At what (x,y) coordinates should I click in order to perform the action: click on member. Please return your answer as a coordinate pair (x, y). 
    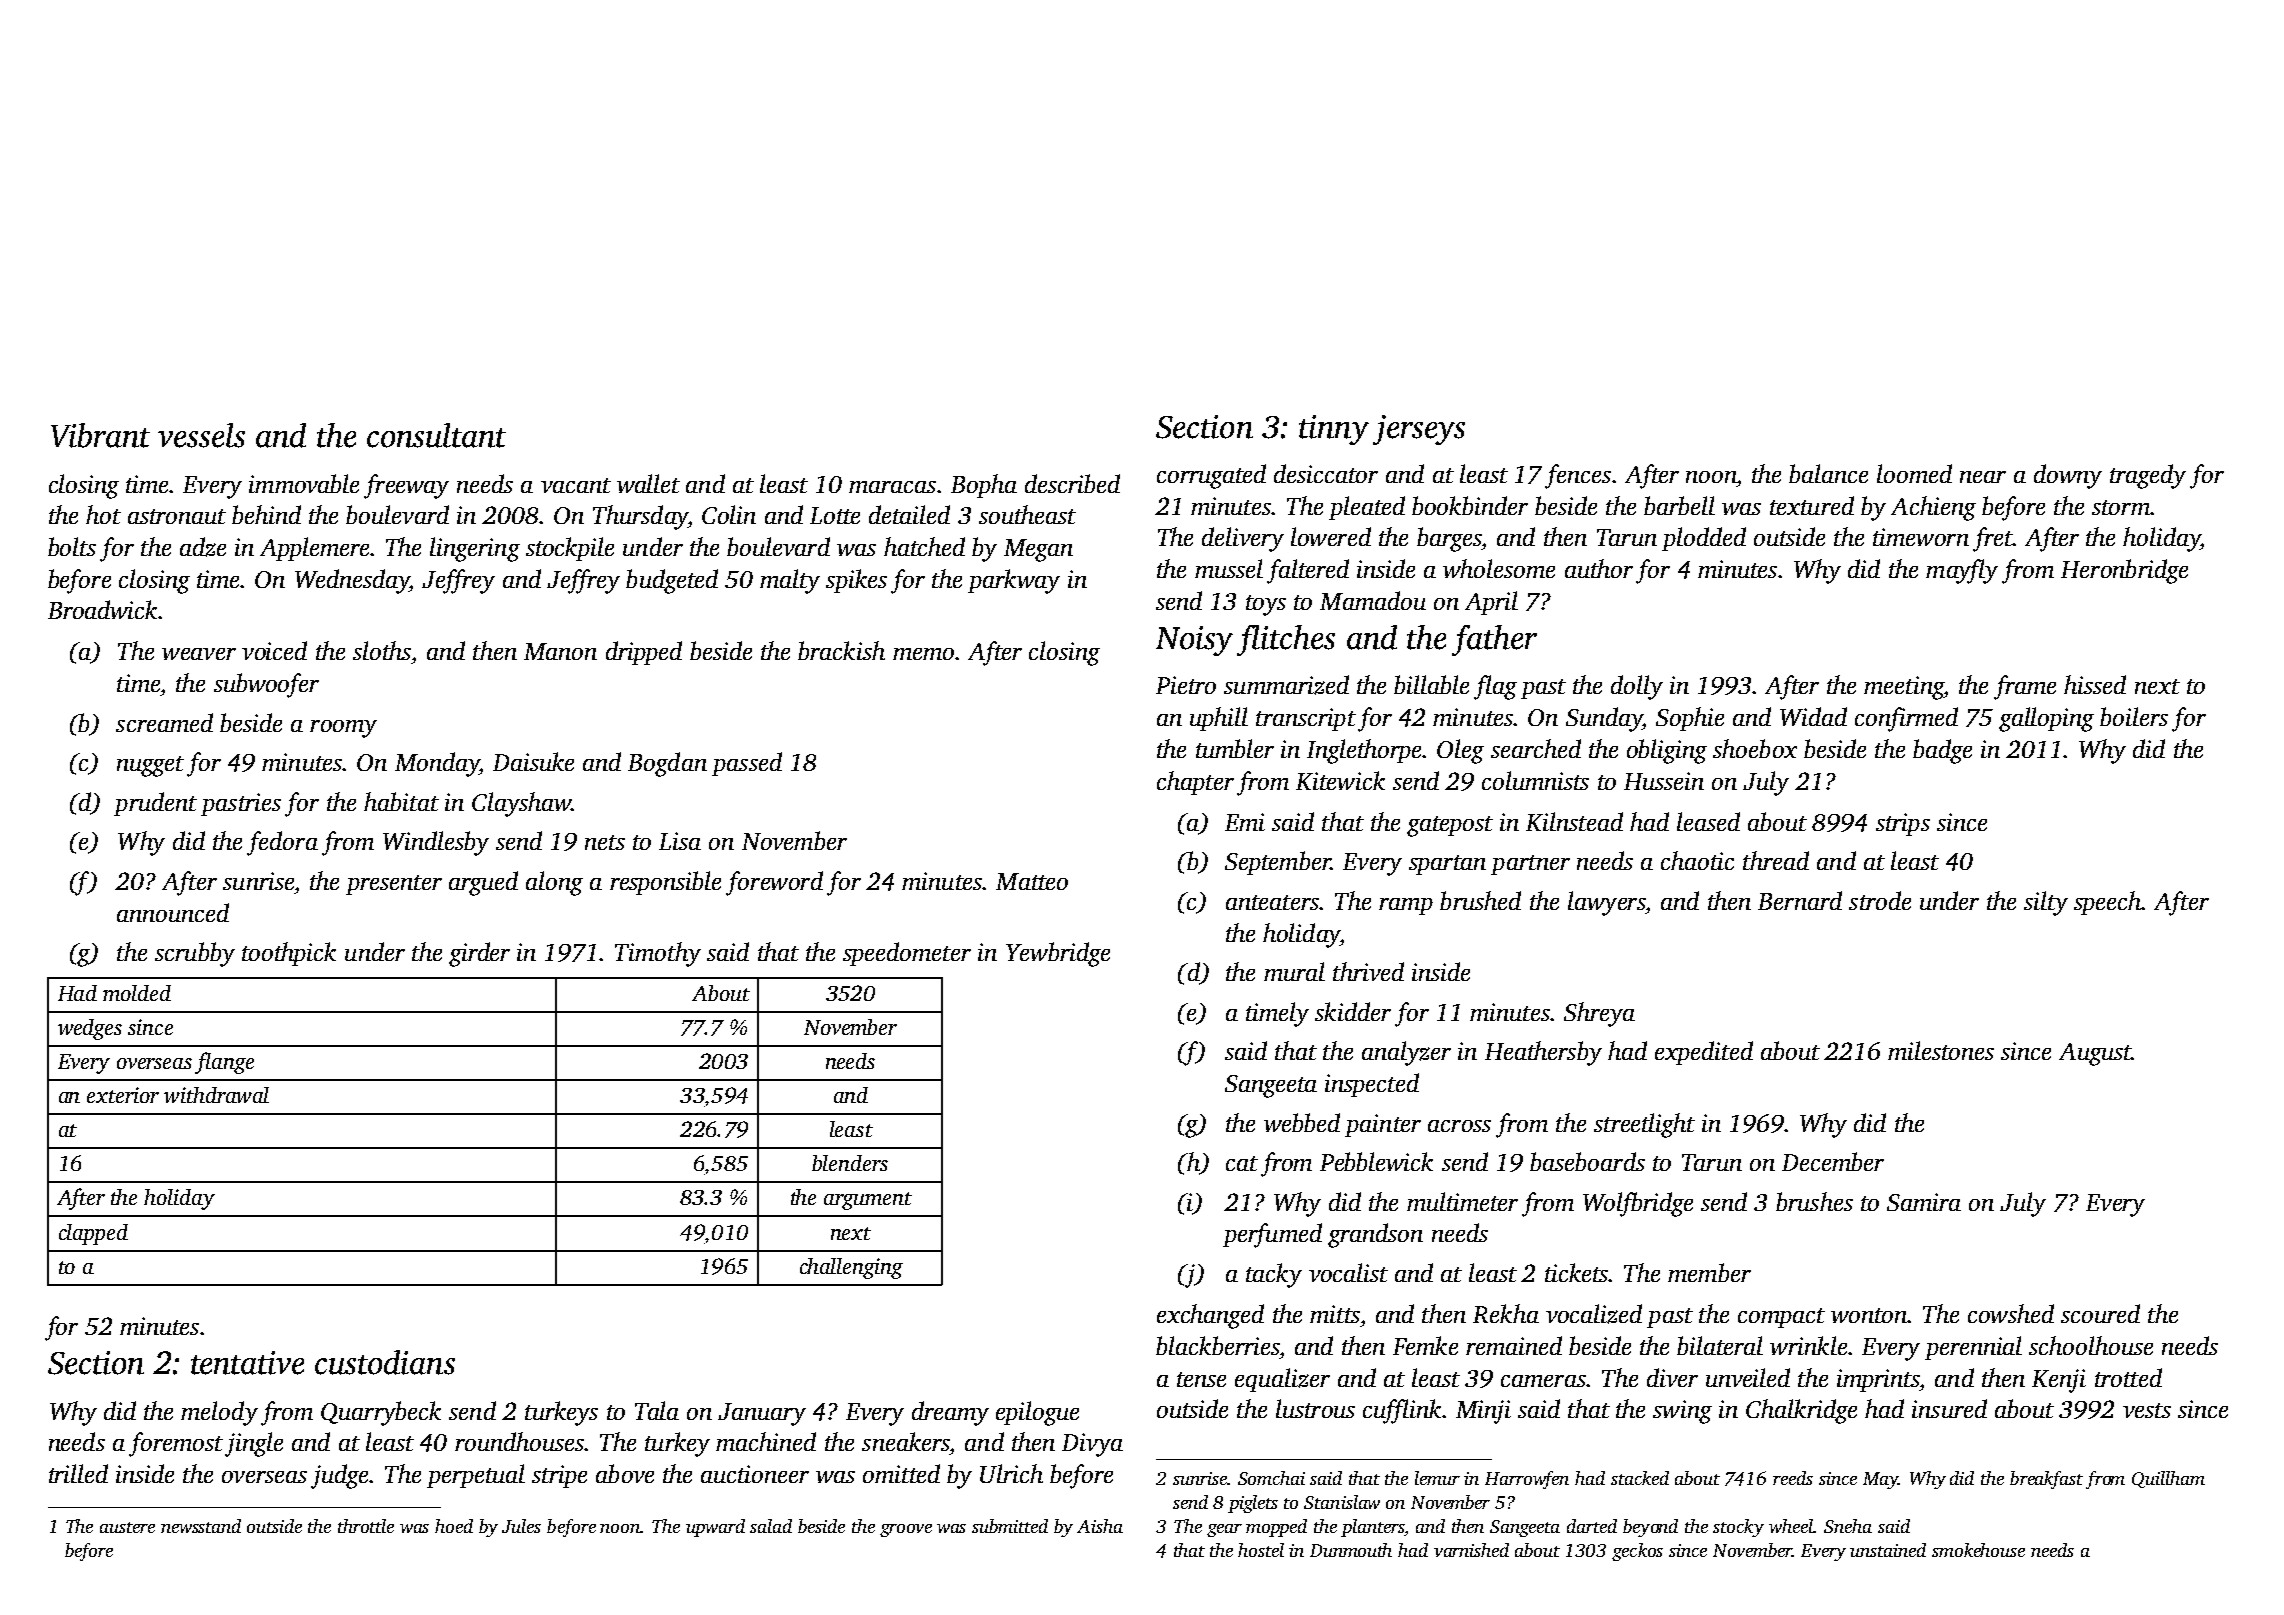
    Looking at the image, I should click on (1709, 1272).
